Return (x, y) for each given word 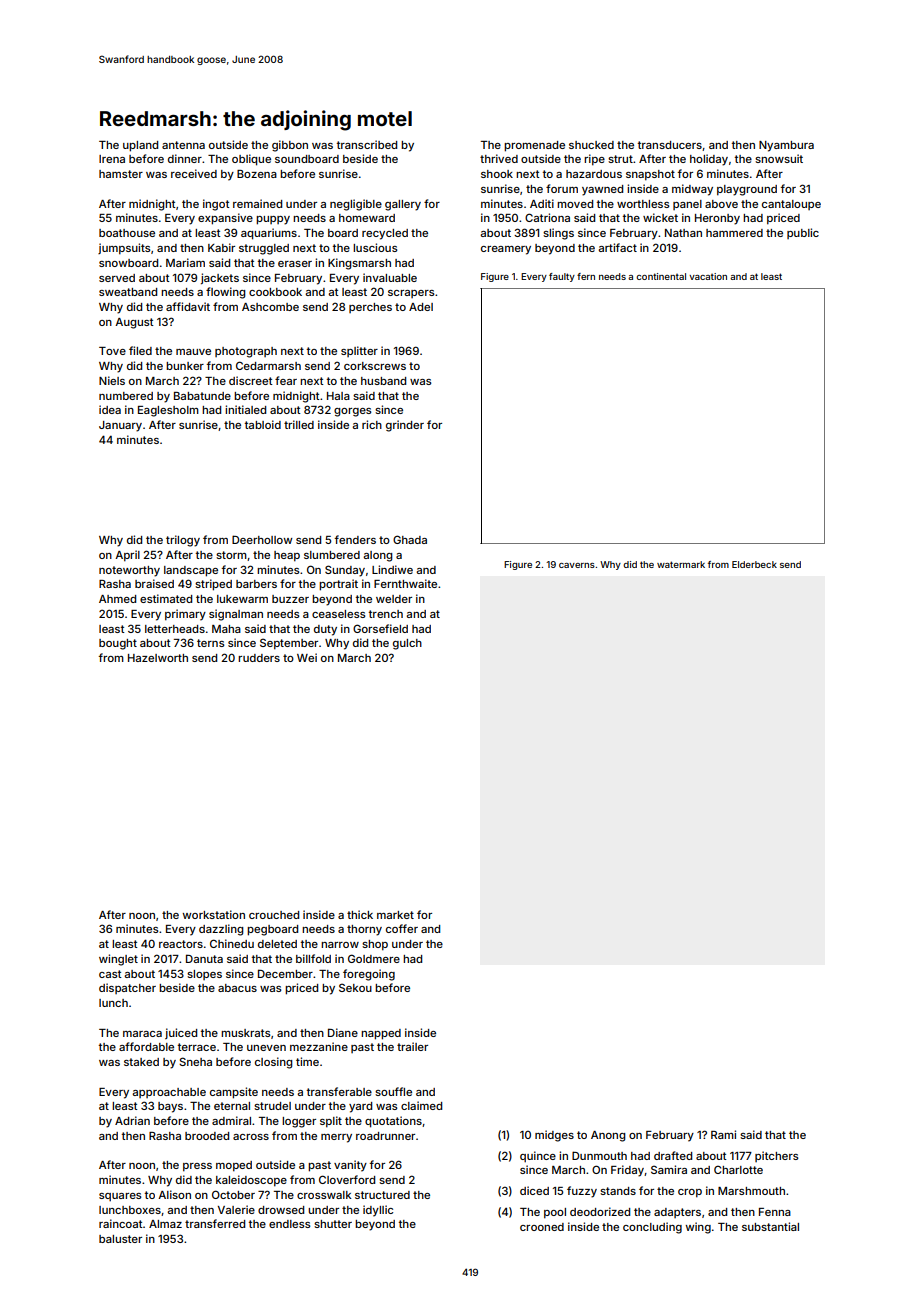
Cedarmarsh (268, 365)
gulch (407, 644)
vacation (708, 276)
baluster (120, 1239)
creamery (506, 250)
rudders (259, 658)
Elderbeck (754, 564)
